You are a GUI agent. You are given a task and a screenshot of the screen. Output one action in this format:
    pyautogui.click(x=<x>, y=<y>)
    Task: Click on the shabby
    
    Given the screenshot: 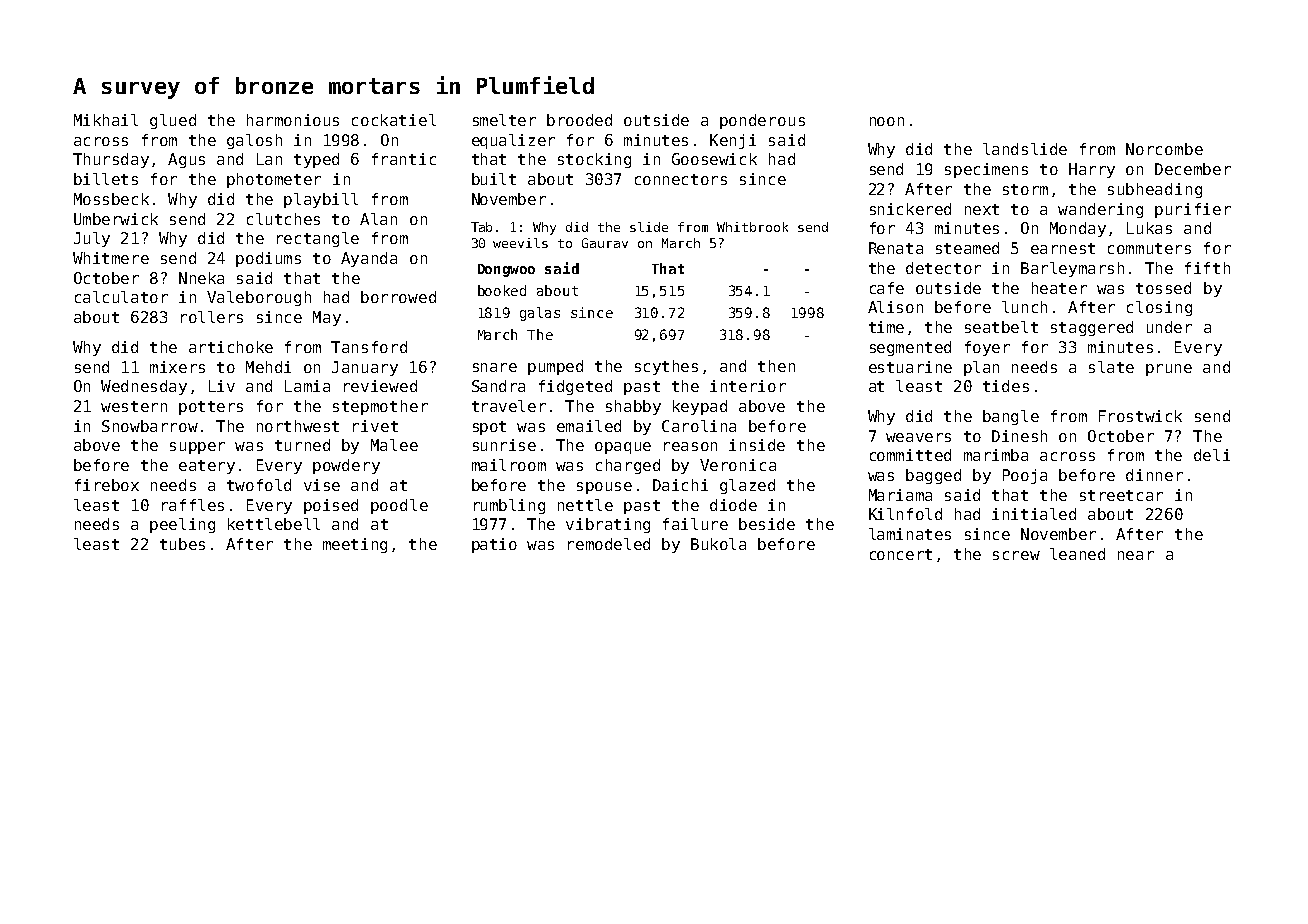 What is the action you would take?
    pyautogui.click(x=633, y=407)
